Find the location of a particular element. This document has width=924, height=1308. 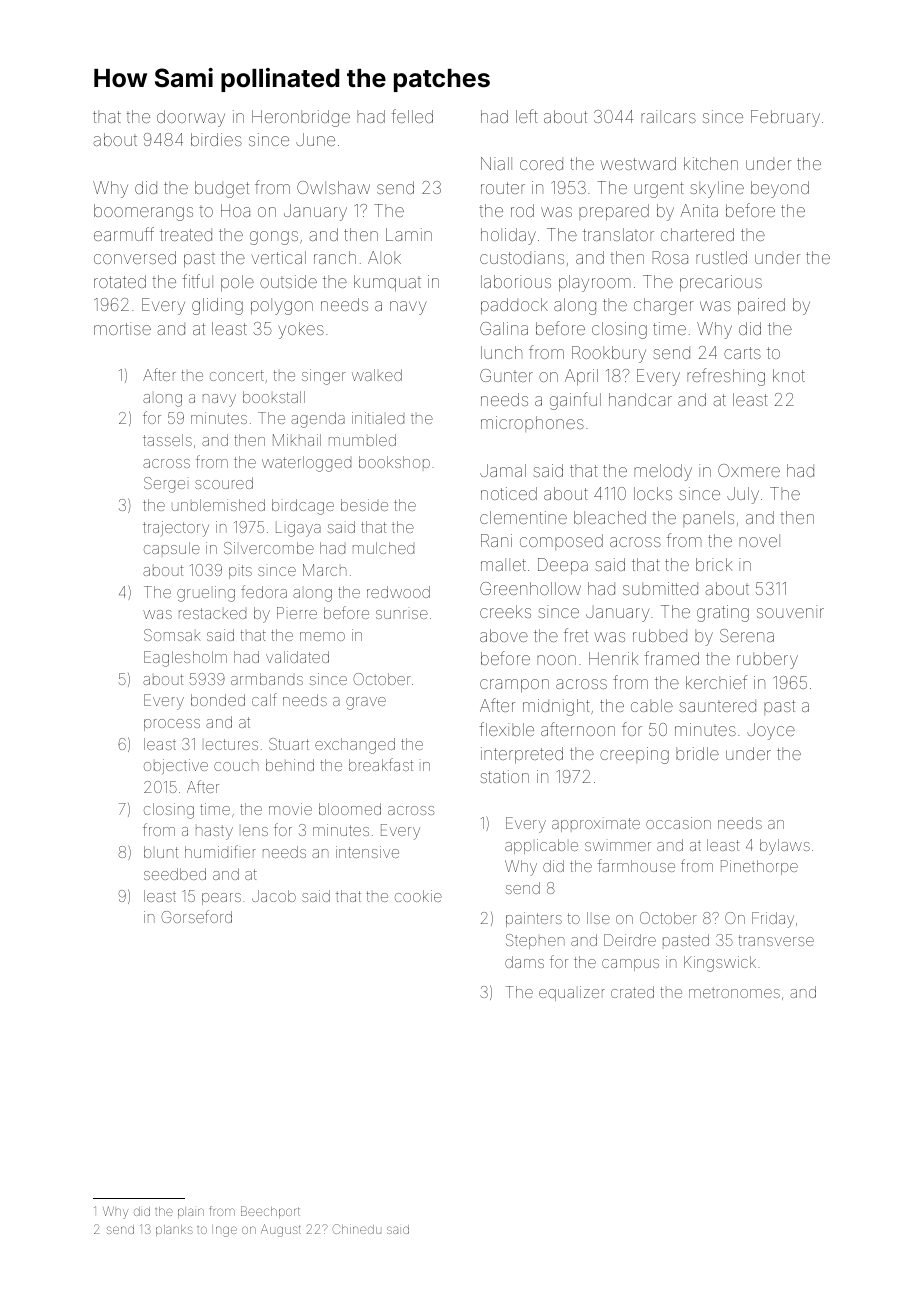

February is located at coordinates (785, 118).
